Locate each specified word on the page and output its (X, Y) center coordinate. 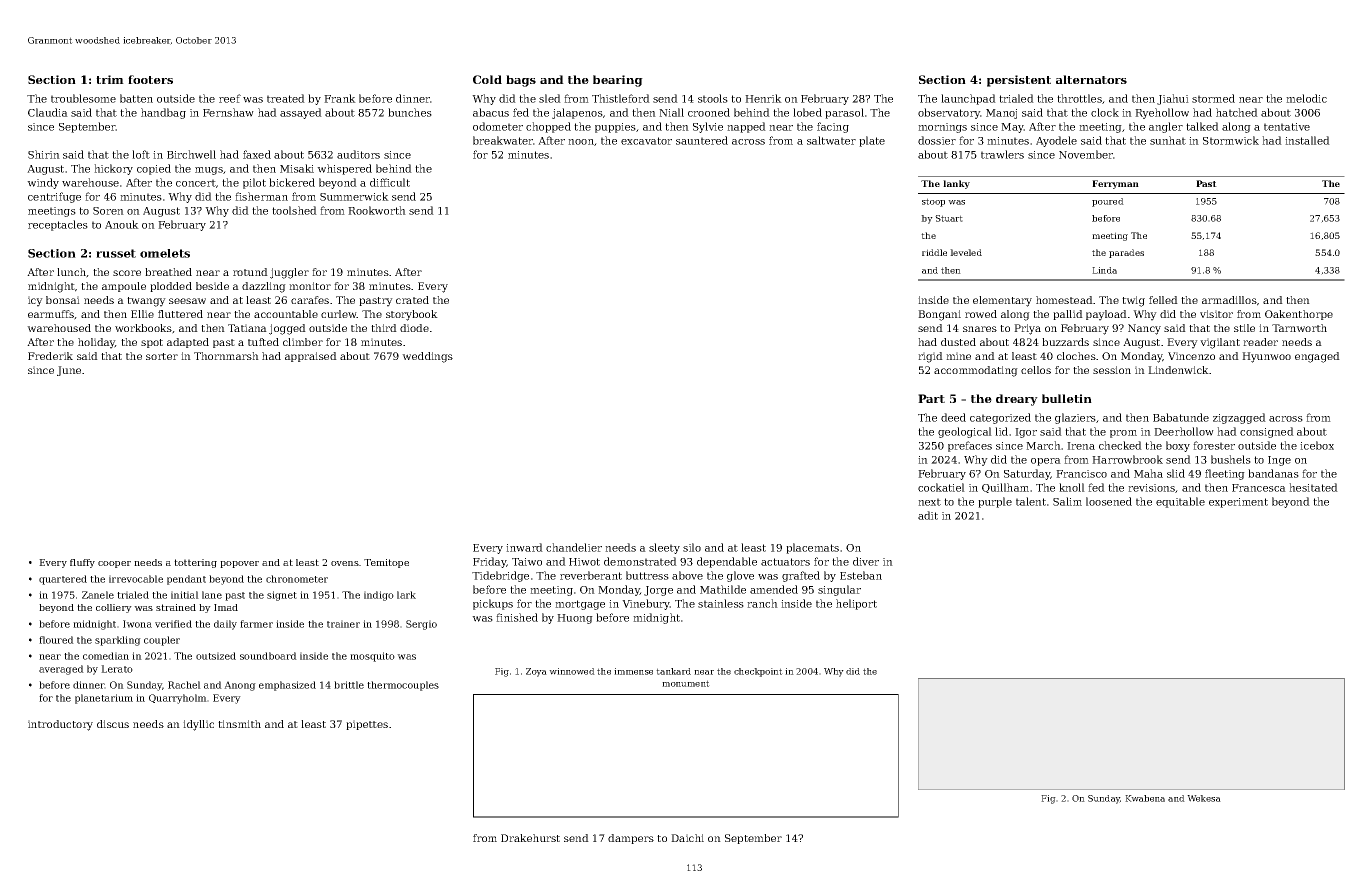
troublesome (83, 98)
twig (1133, 301)
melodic (1306, 98)
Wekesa (1204, 798)
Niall (671, 112)
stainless (721, 603)
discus (113, 724)
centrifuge (54, 197)
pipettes (367, 725)
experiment (1238, 503)
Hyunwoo (1266, 357)
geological (965, 432)
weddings (427, 357)
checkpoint (758, 672)
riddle (934, 252)
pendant (186, 580)
